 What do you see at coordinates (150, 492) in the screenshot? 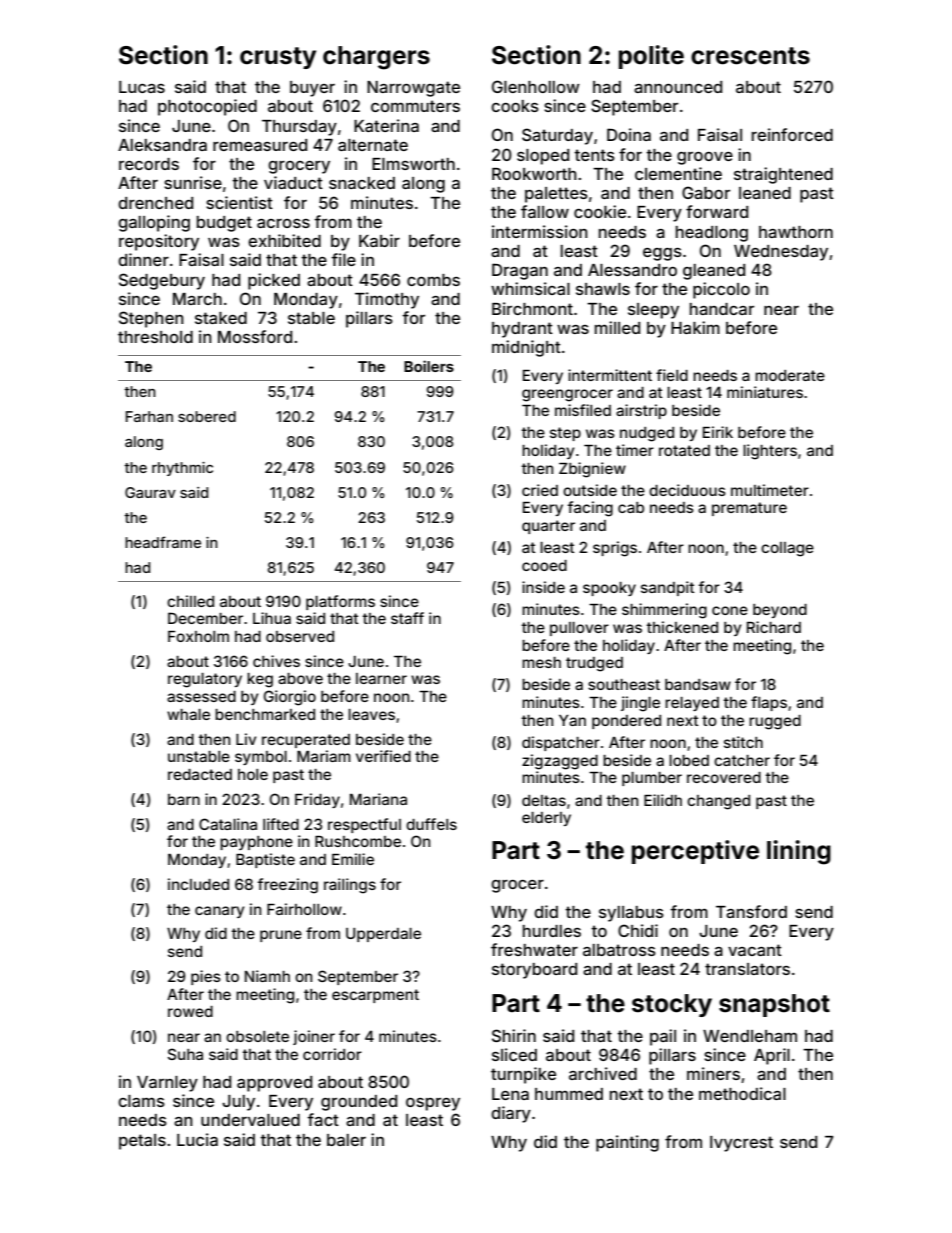
I see `Gaurav` at bounding box center [150, 492].
